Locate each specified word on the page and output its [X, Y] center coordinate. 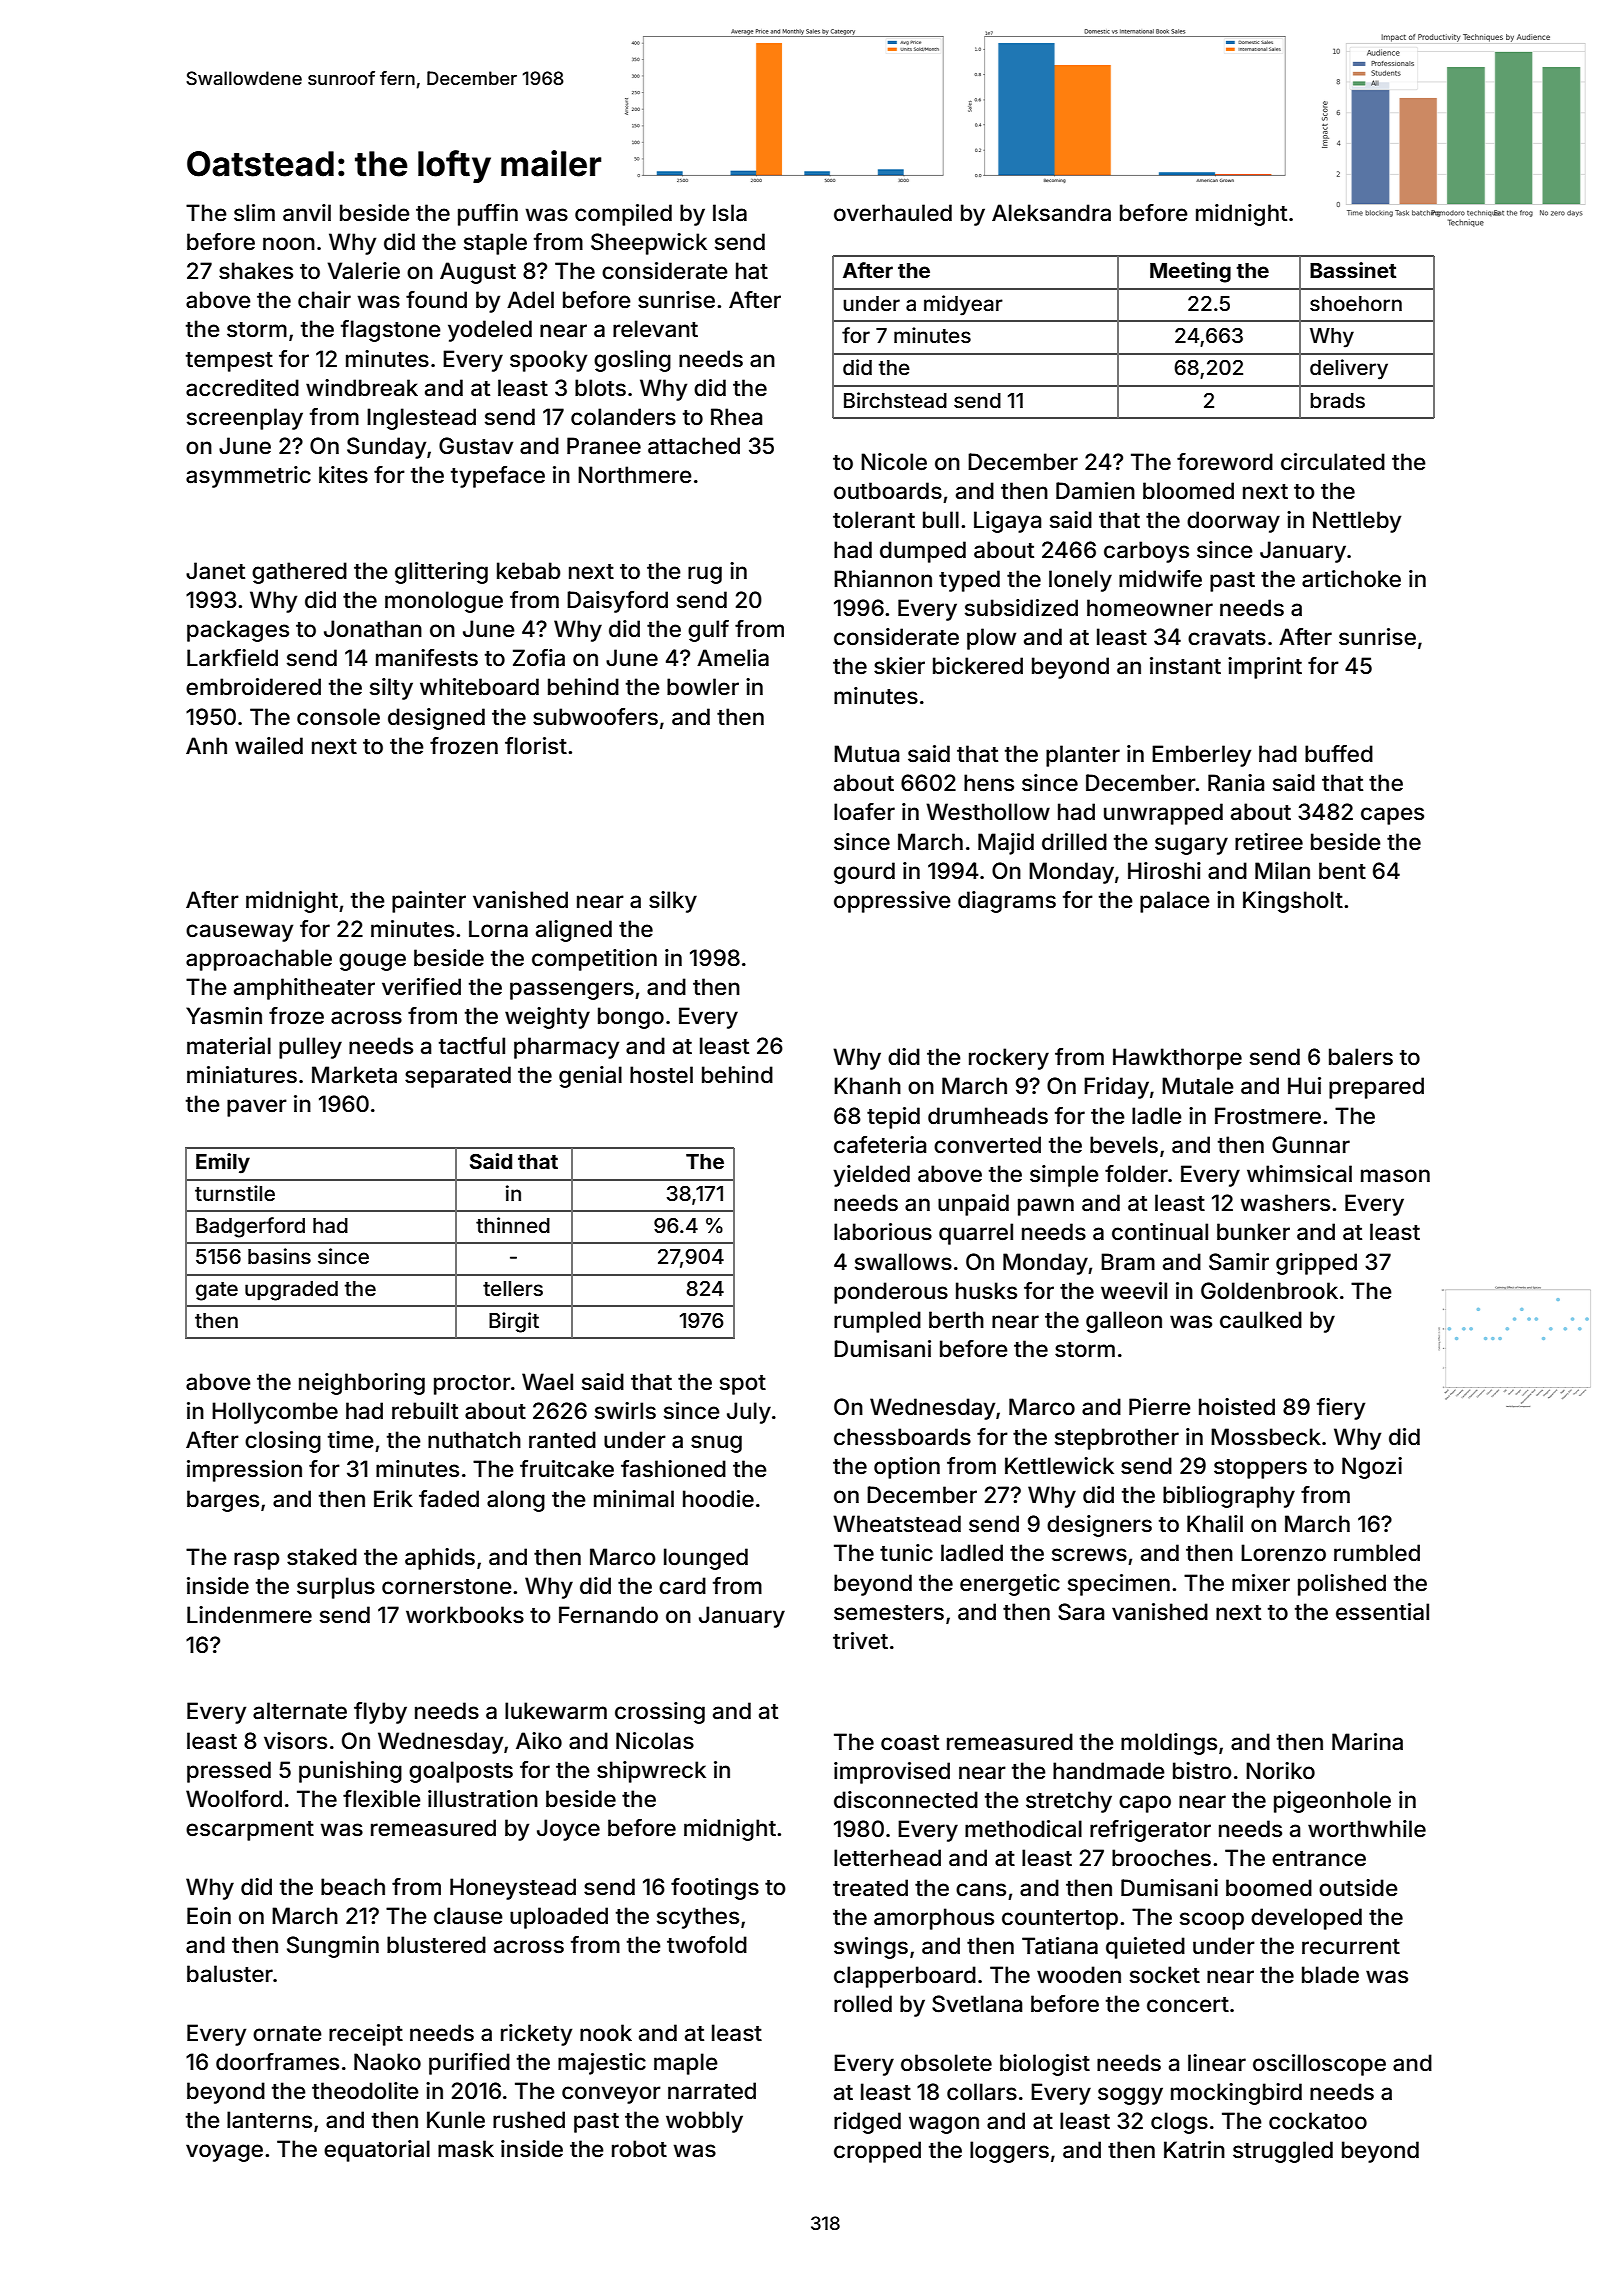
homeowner [1150, 608]
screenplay [245, 419]
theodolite [365, 2091]
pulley [310, 1048]
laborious [883, 1232]
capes [1392, 816]
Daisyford [617, 602]
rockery [1009, 1059]
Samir [1239, 1262]
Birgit [514, 1322]
